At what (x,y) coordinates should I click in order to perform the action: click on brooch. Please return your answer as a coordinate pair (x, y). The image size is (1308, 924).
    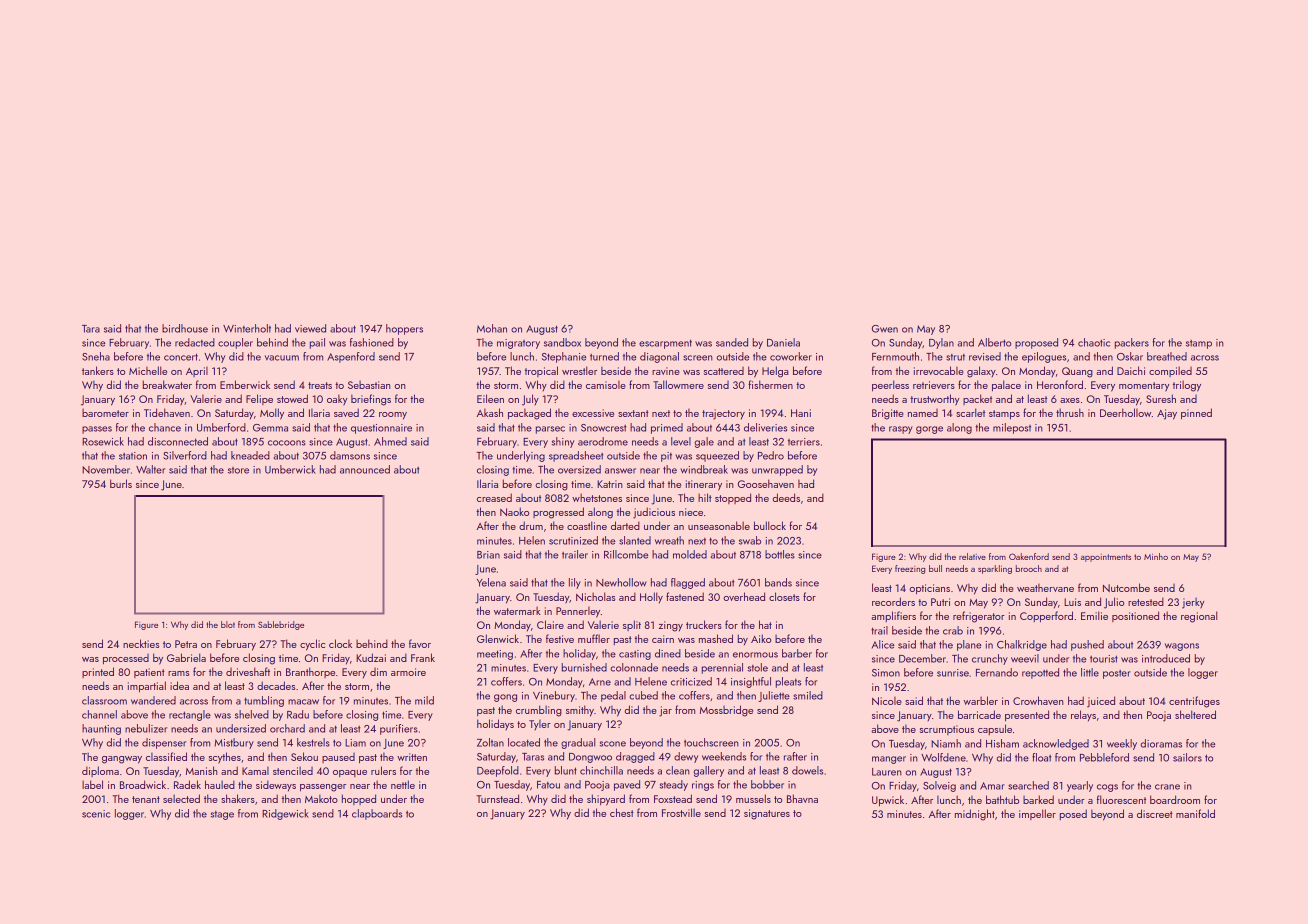
    Looking at the image, I should click on (1029, 568).
